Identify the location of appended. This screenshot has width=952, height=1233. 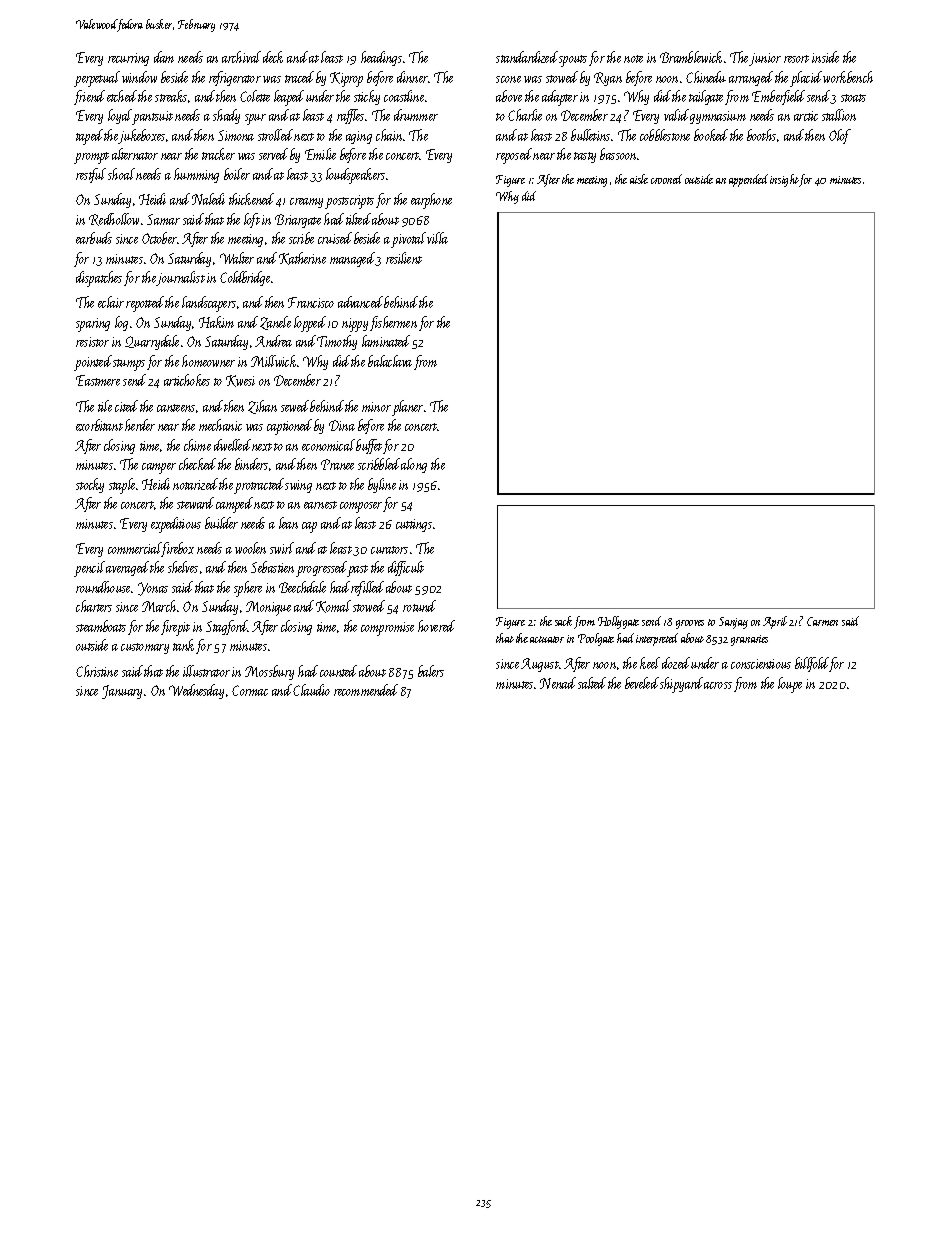
(748, 180).
